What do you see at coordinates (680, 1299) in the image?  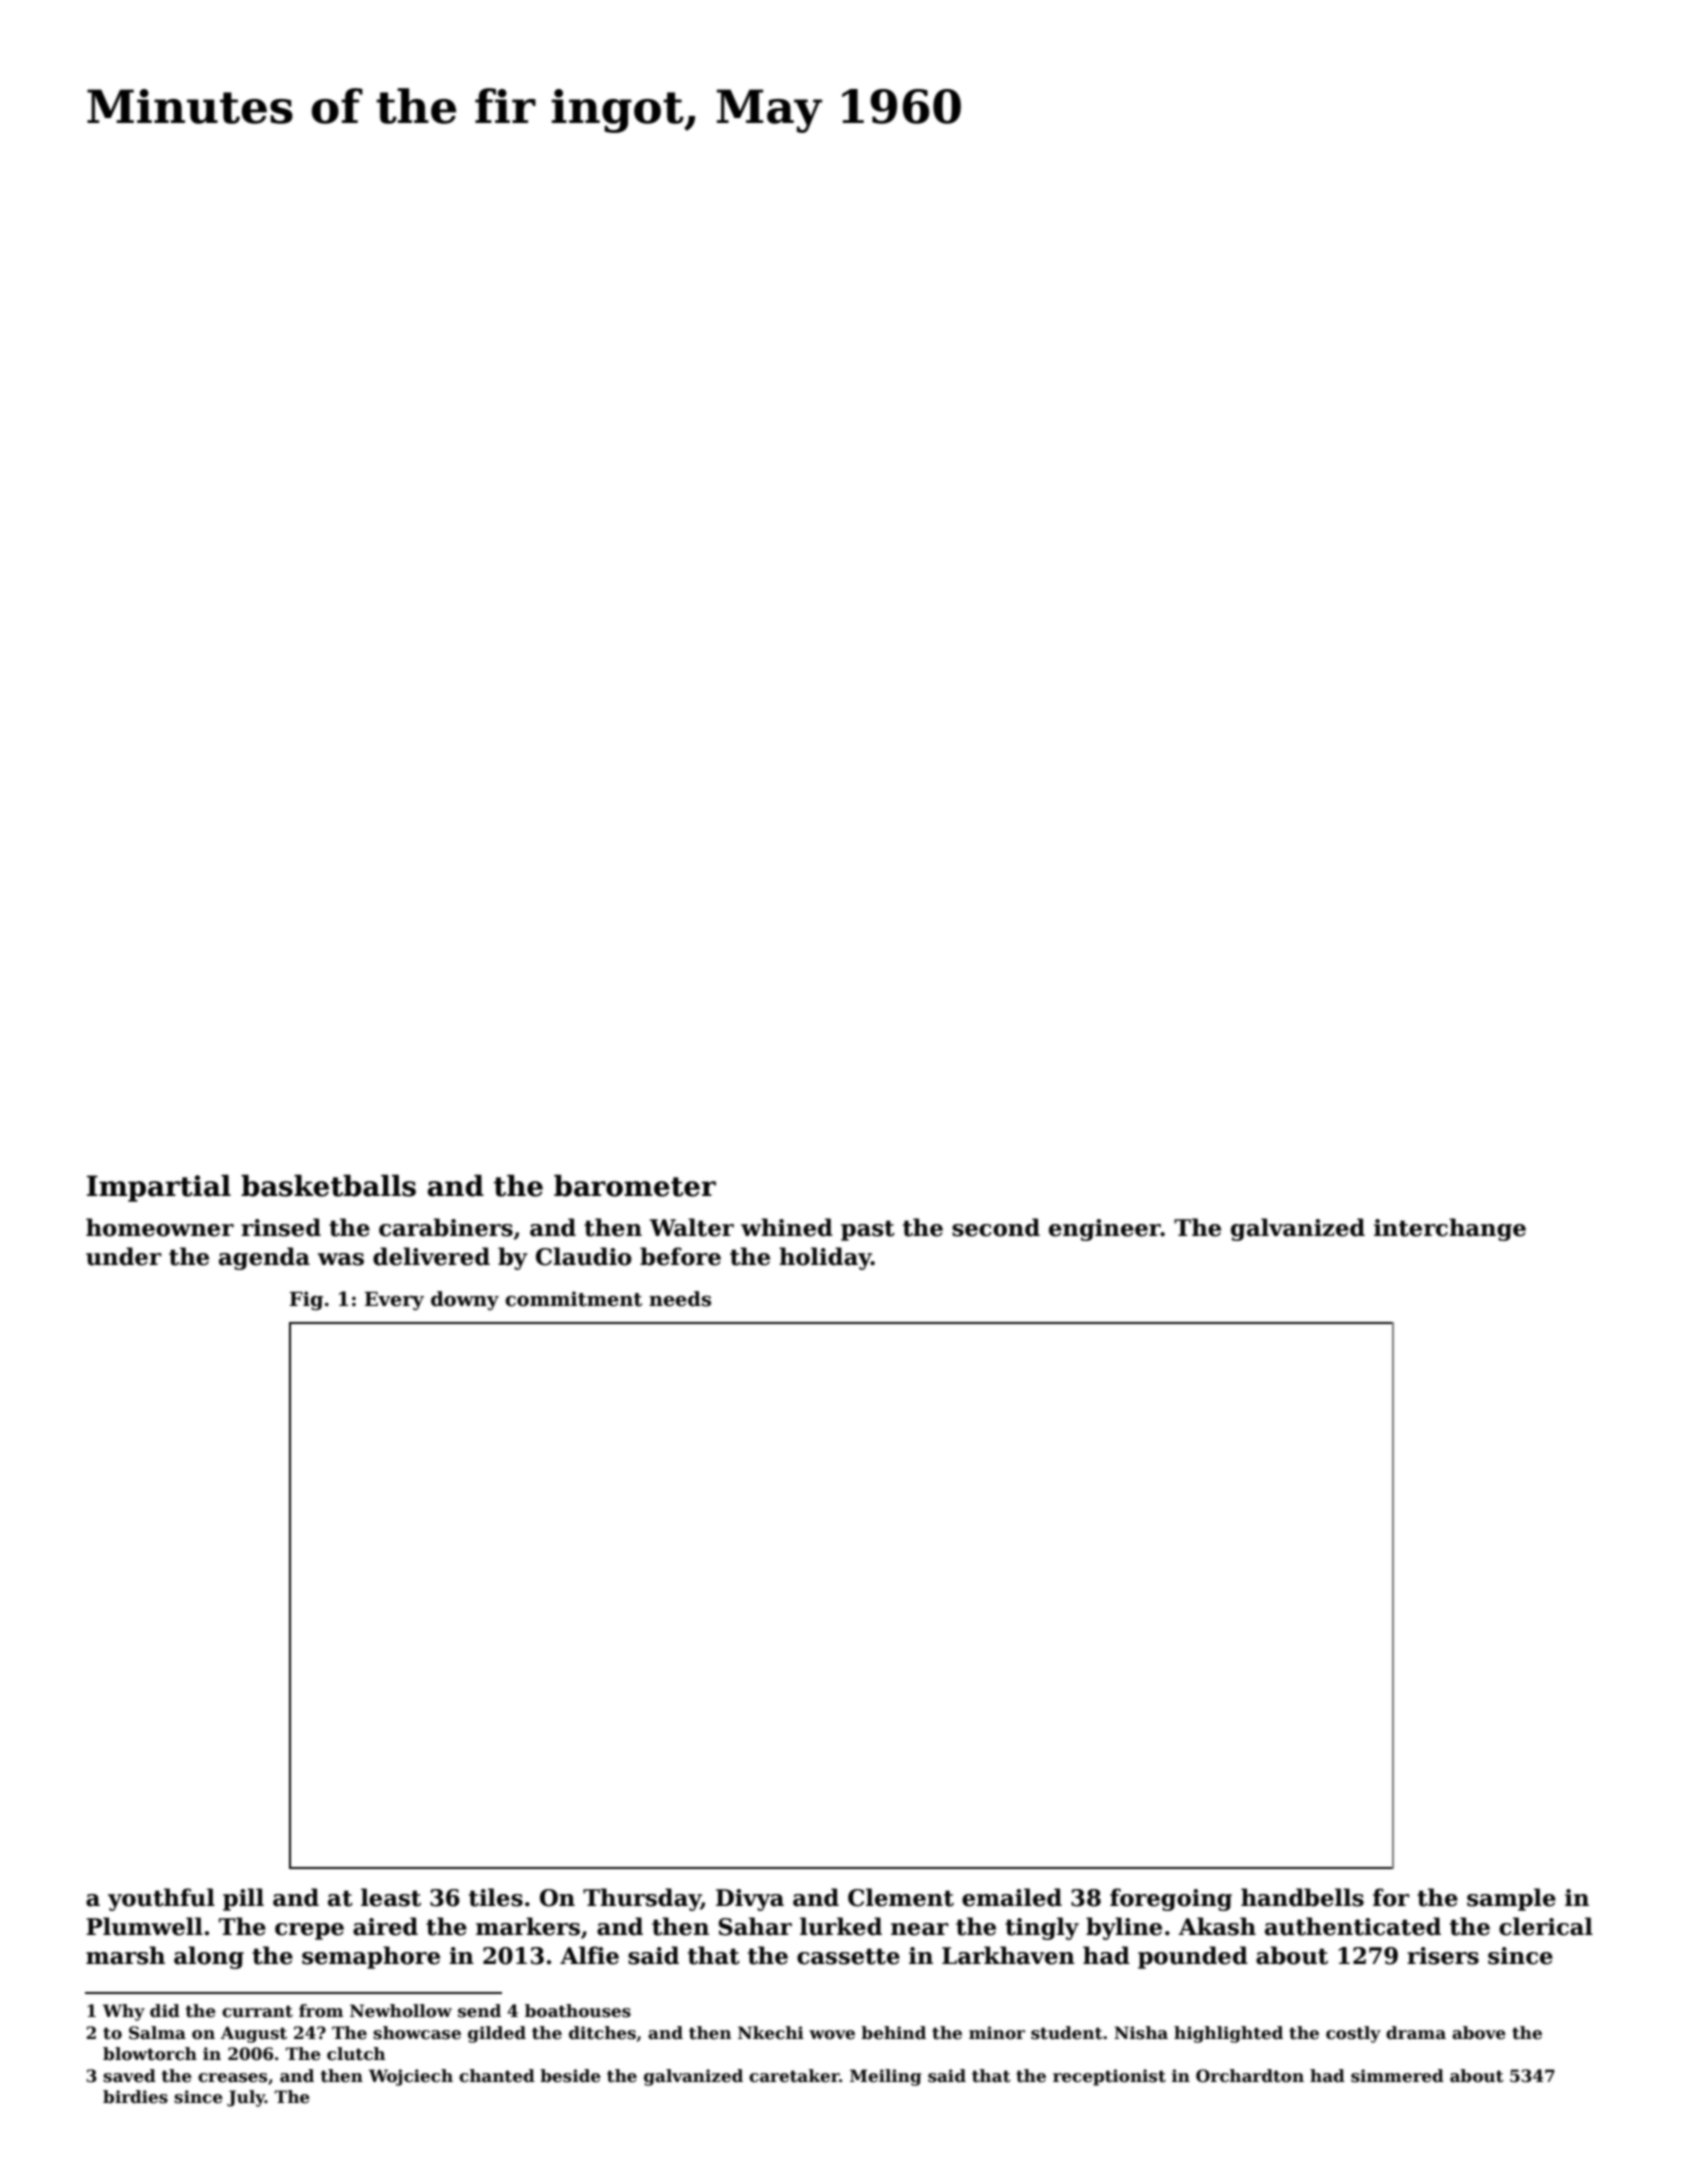 I see `needs` at bounding box center [680, 1299].
